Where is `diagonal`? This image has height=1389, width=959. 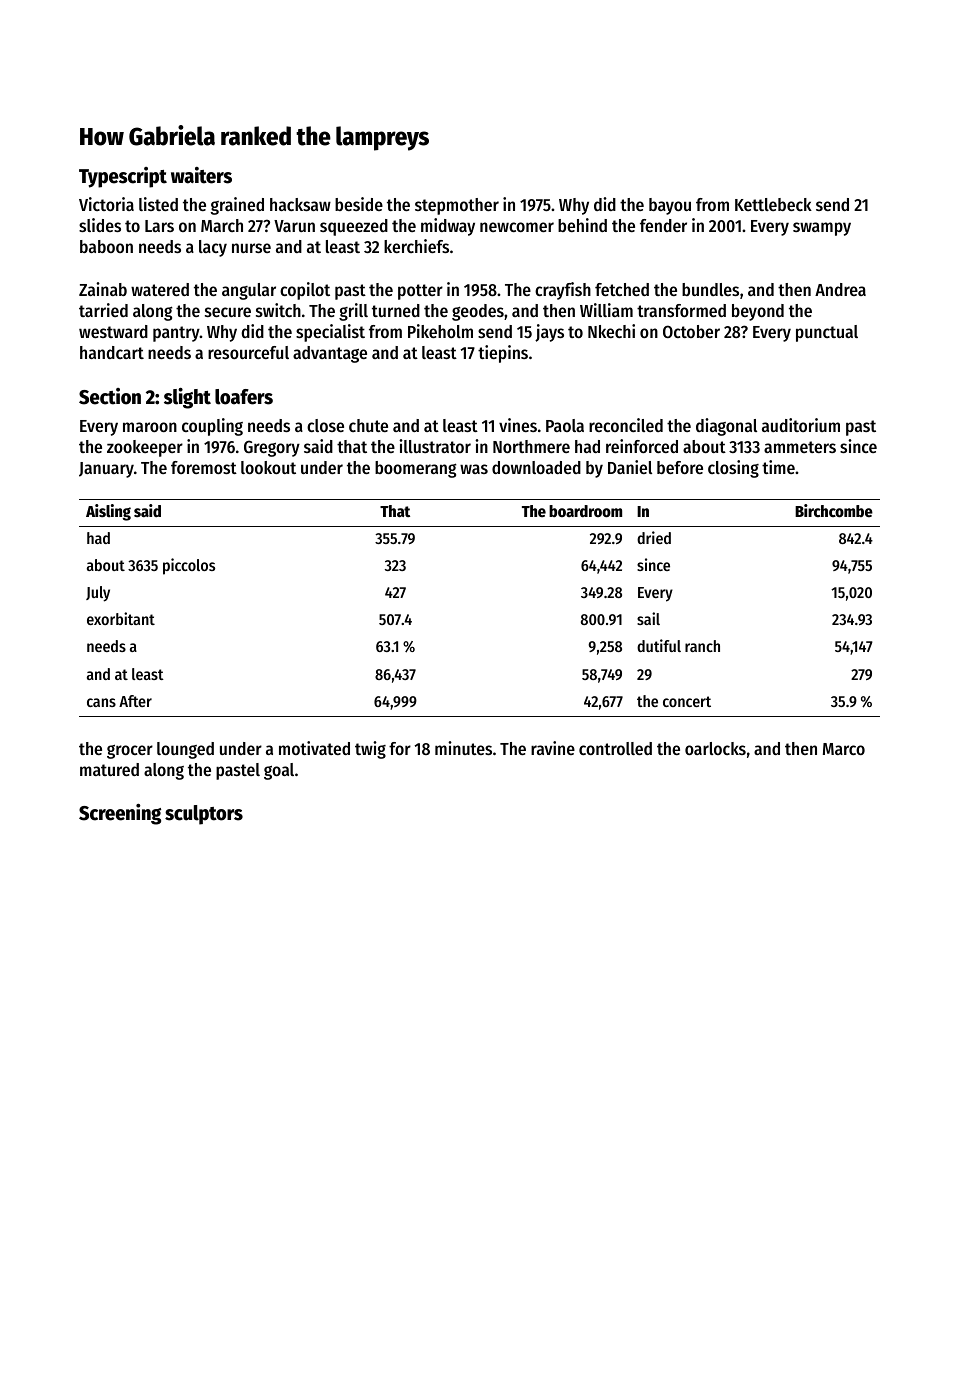 diagonal is located at coordinates (726, 427).
